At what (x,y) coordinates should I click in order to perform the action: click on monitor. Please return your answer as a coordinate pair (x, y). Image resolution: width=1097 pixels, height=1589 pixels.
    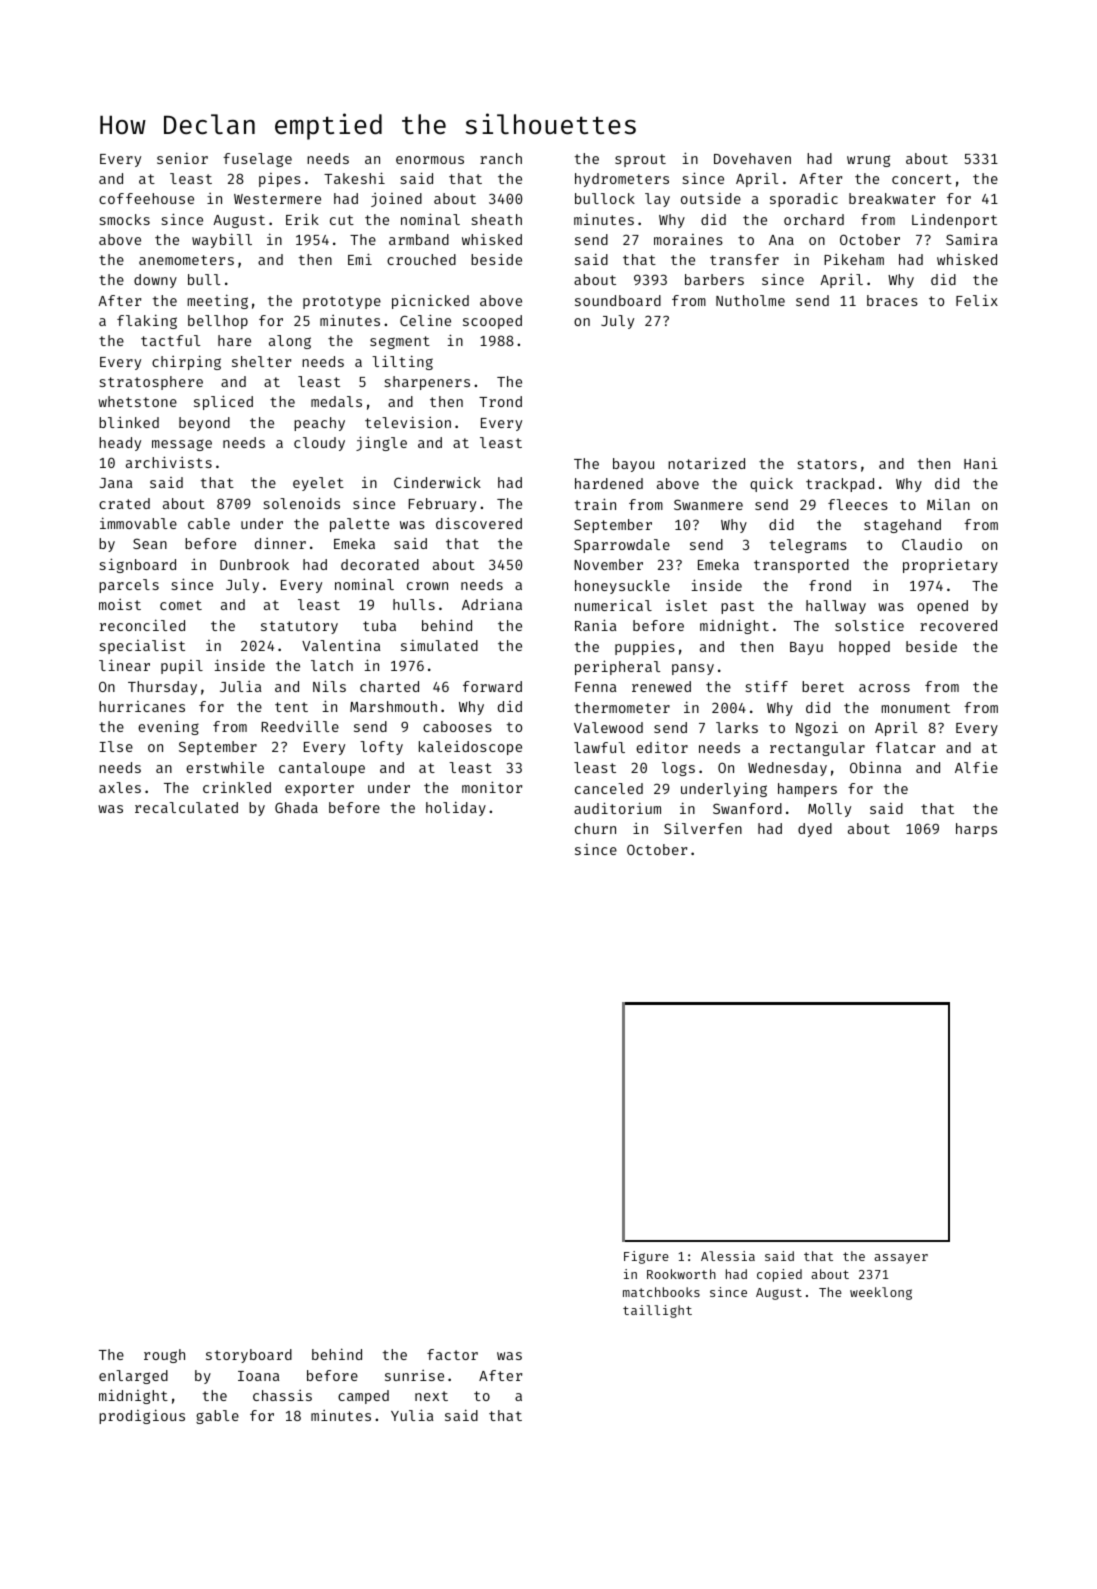
    Looking at the image, I should click on (492, 787).
